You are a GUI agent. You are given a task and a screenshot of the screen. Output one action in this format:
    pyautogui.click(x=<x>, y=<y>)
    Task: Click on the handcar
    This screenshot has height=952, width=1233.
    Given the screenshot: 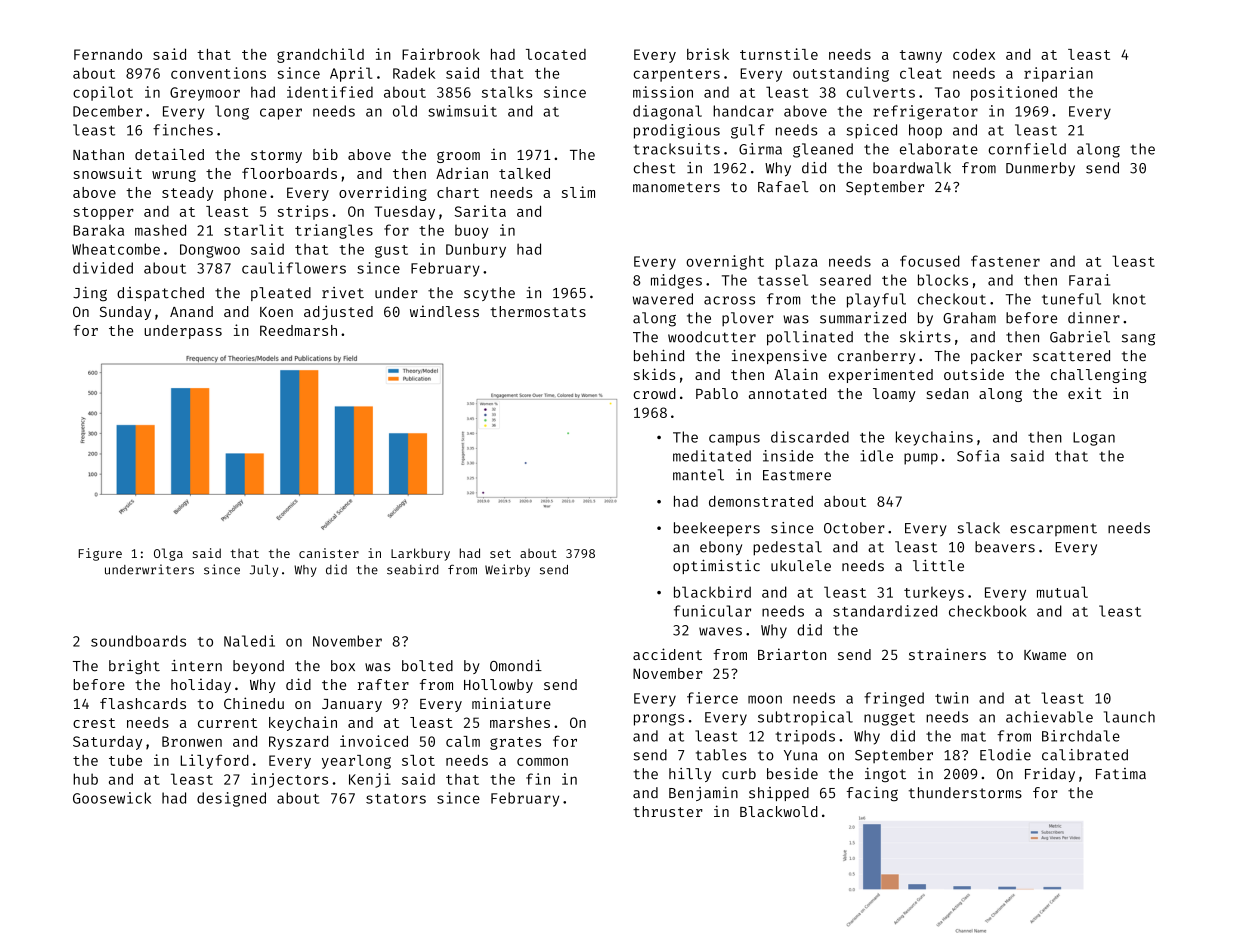 What is the action you would take?
    pyautogui.click(x=743, y=111)
